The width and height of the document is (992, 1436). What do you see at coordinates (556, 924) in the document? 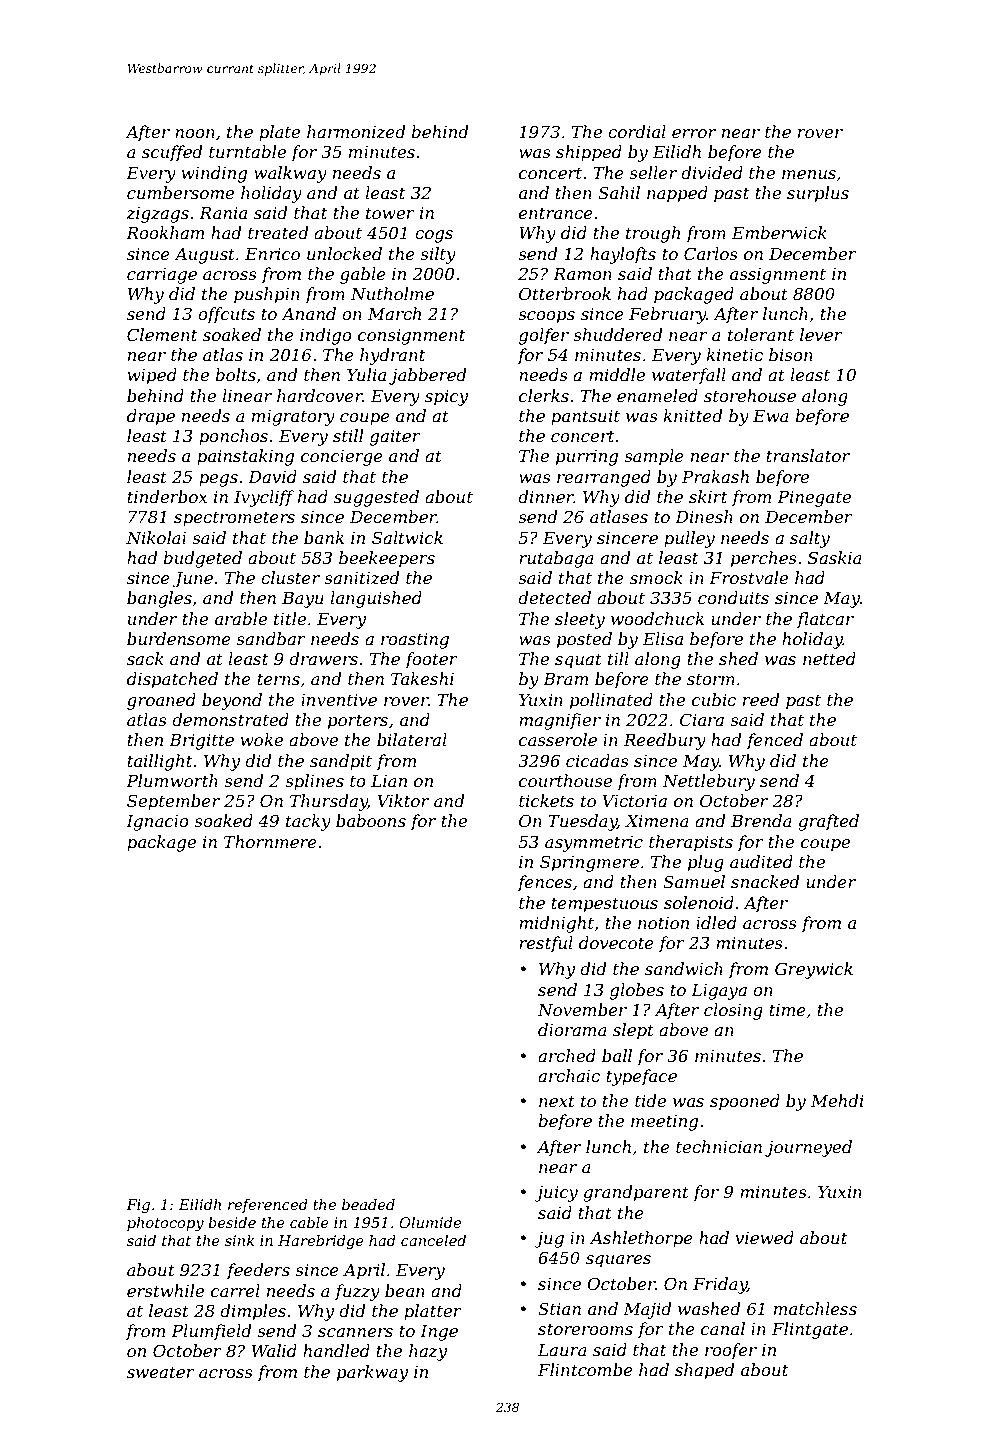
I see `midnight` at bounding box center [556, 924].
